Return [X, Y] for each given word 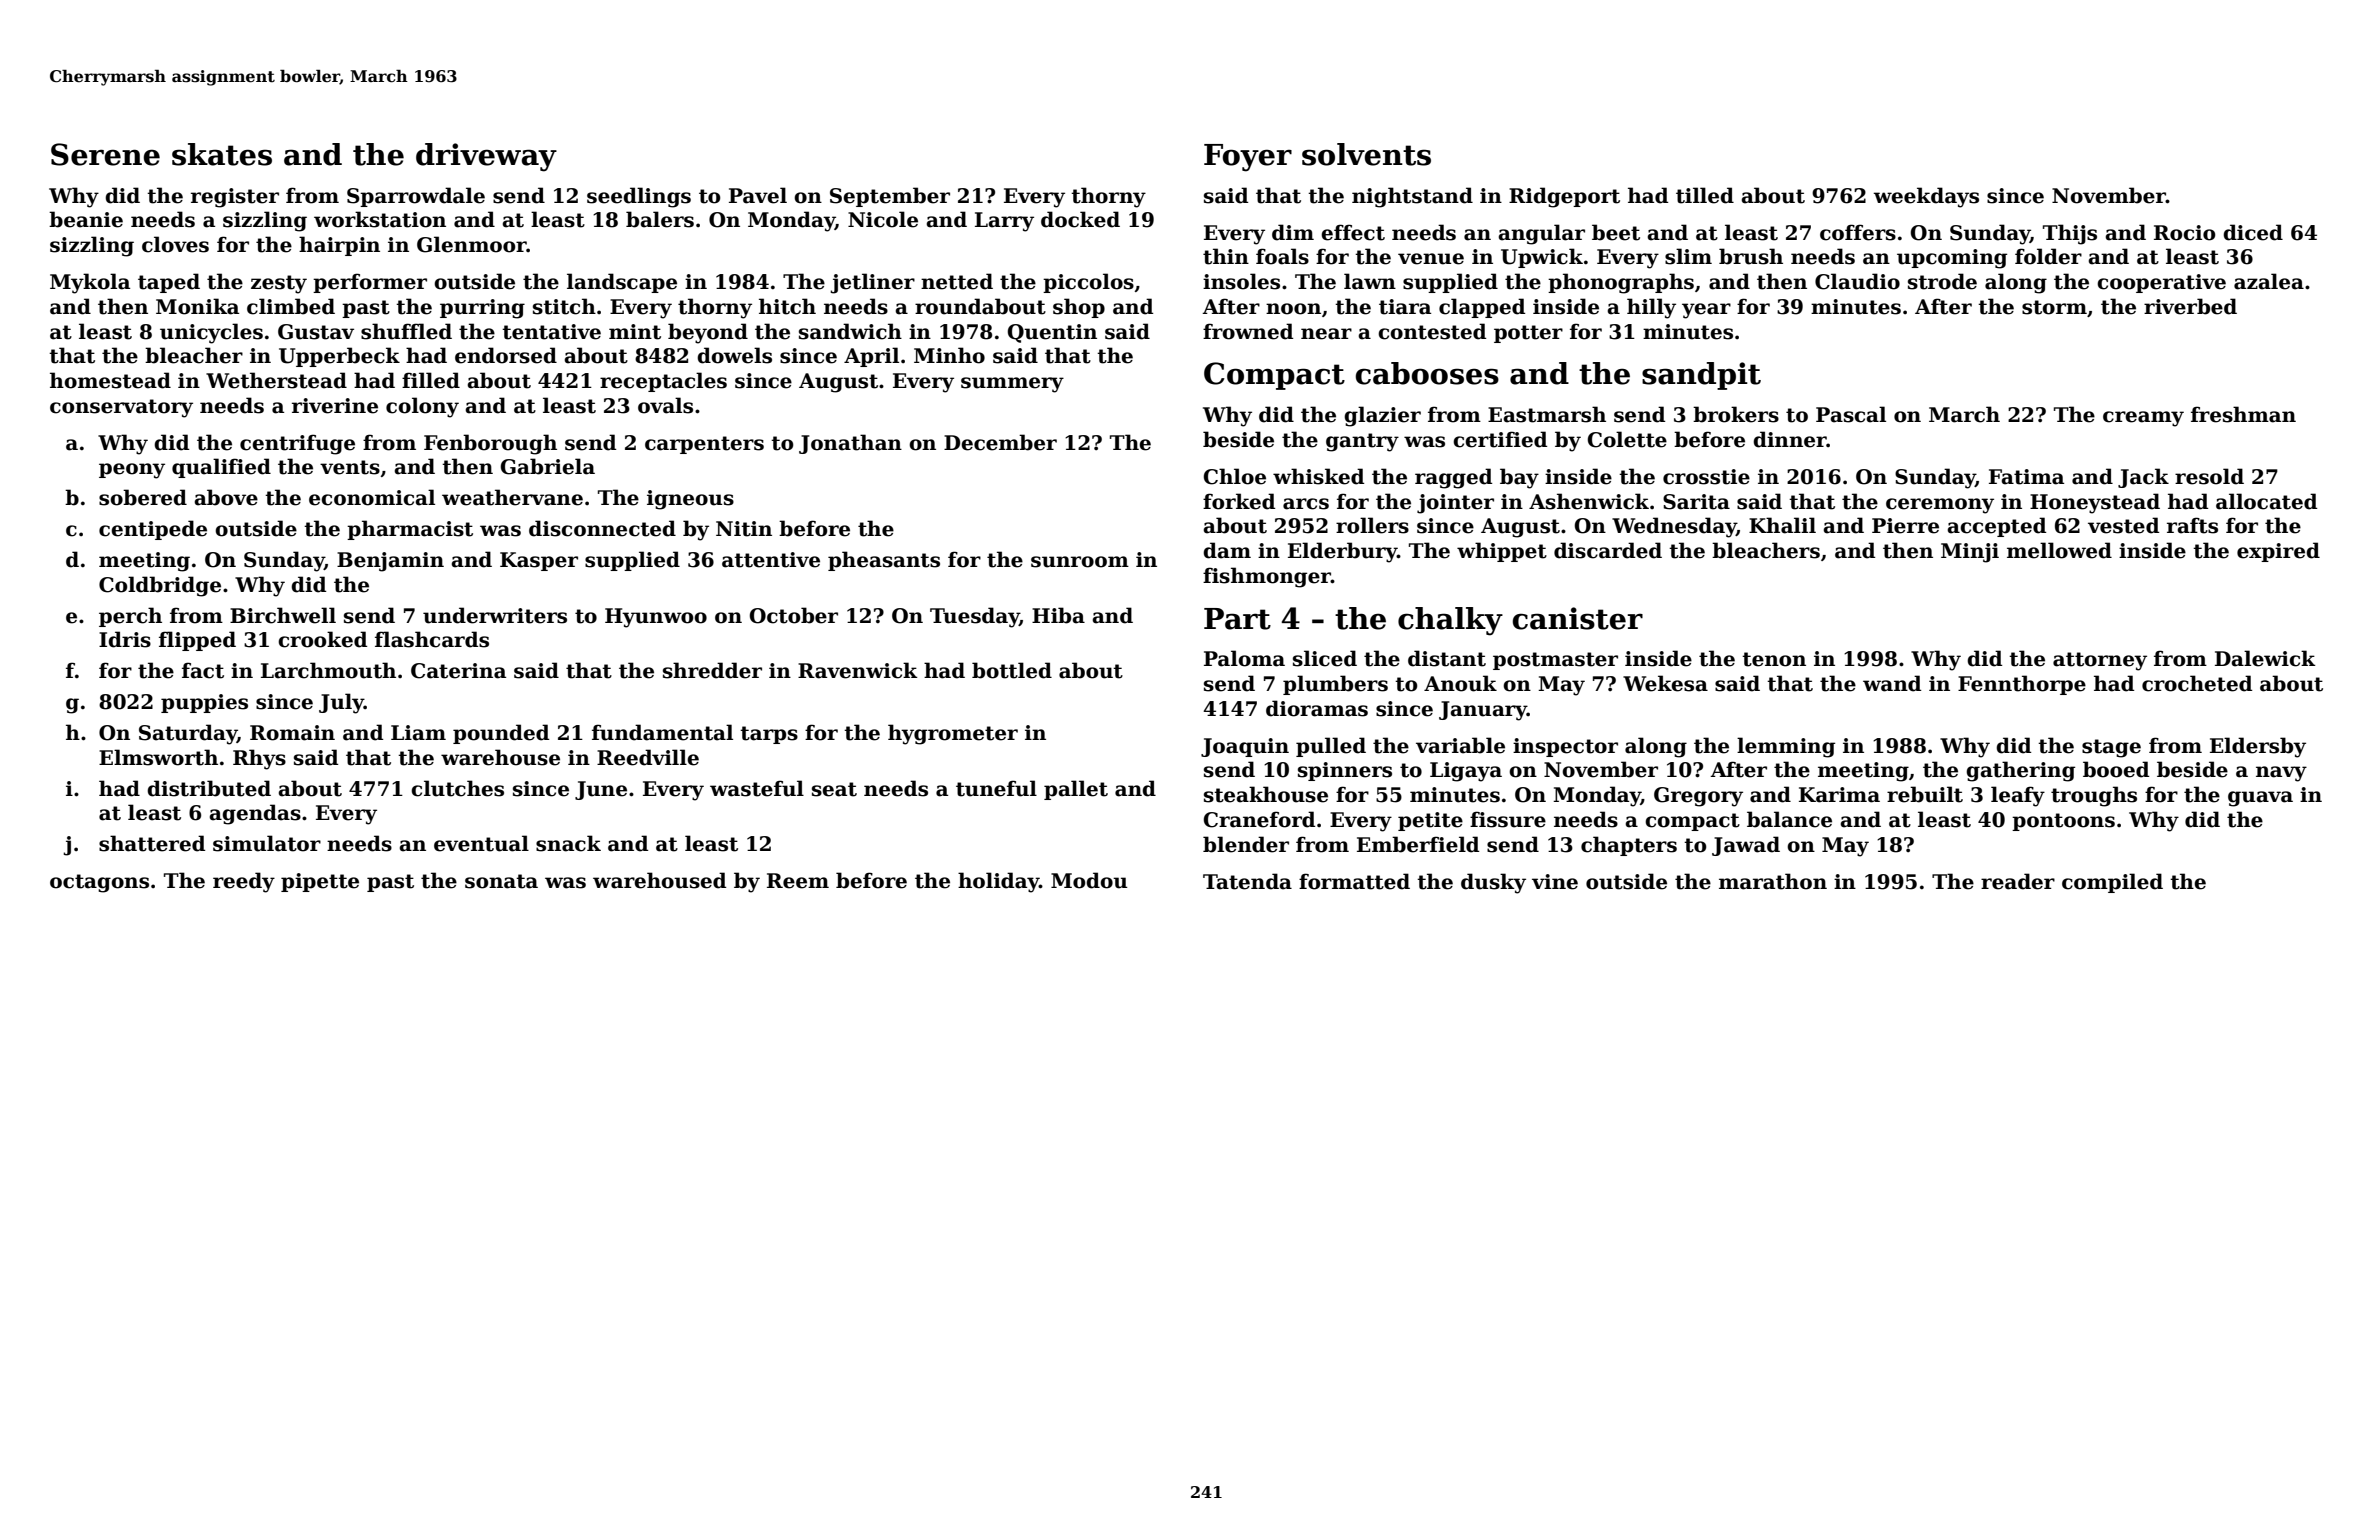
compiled [2112, 883]
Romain [292, 733]
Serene [105, 154]
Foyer [1248, 158]
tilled [1705, 195]
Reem [798, 881]
